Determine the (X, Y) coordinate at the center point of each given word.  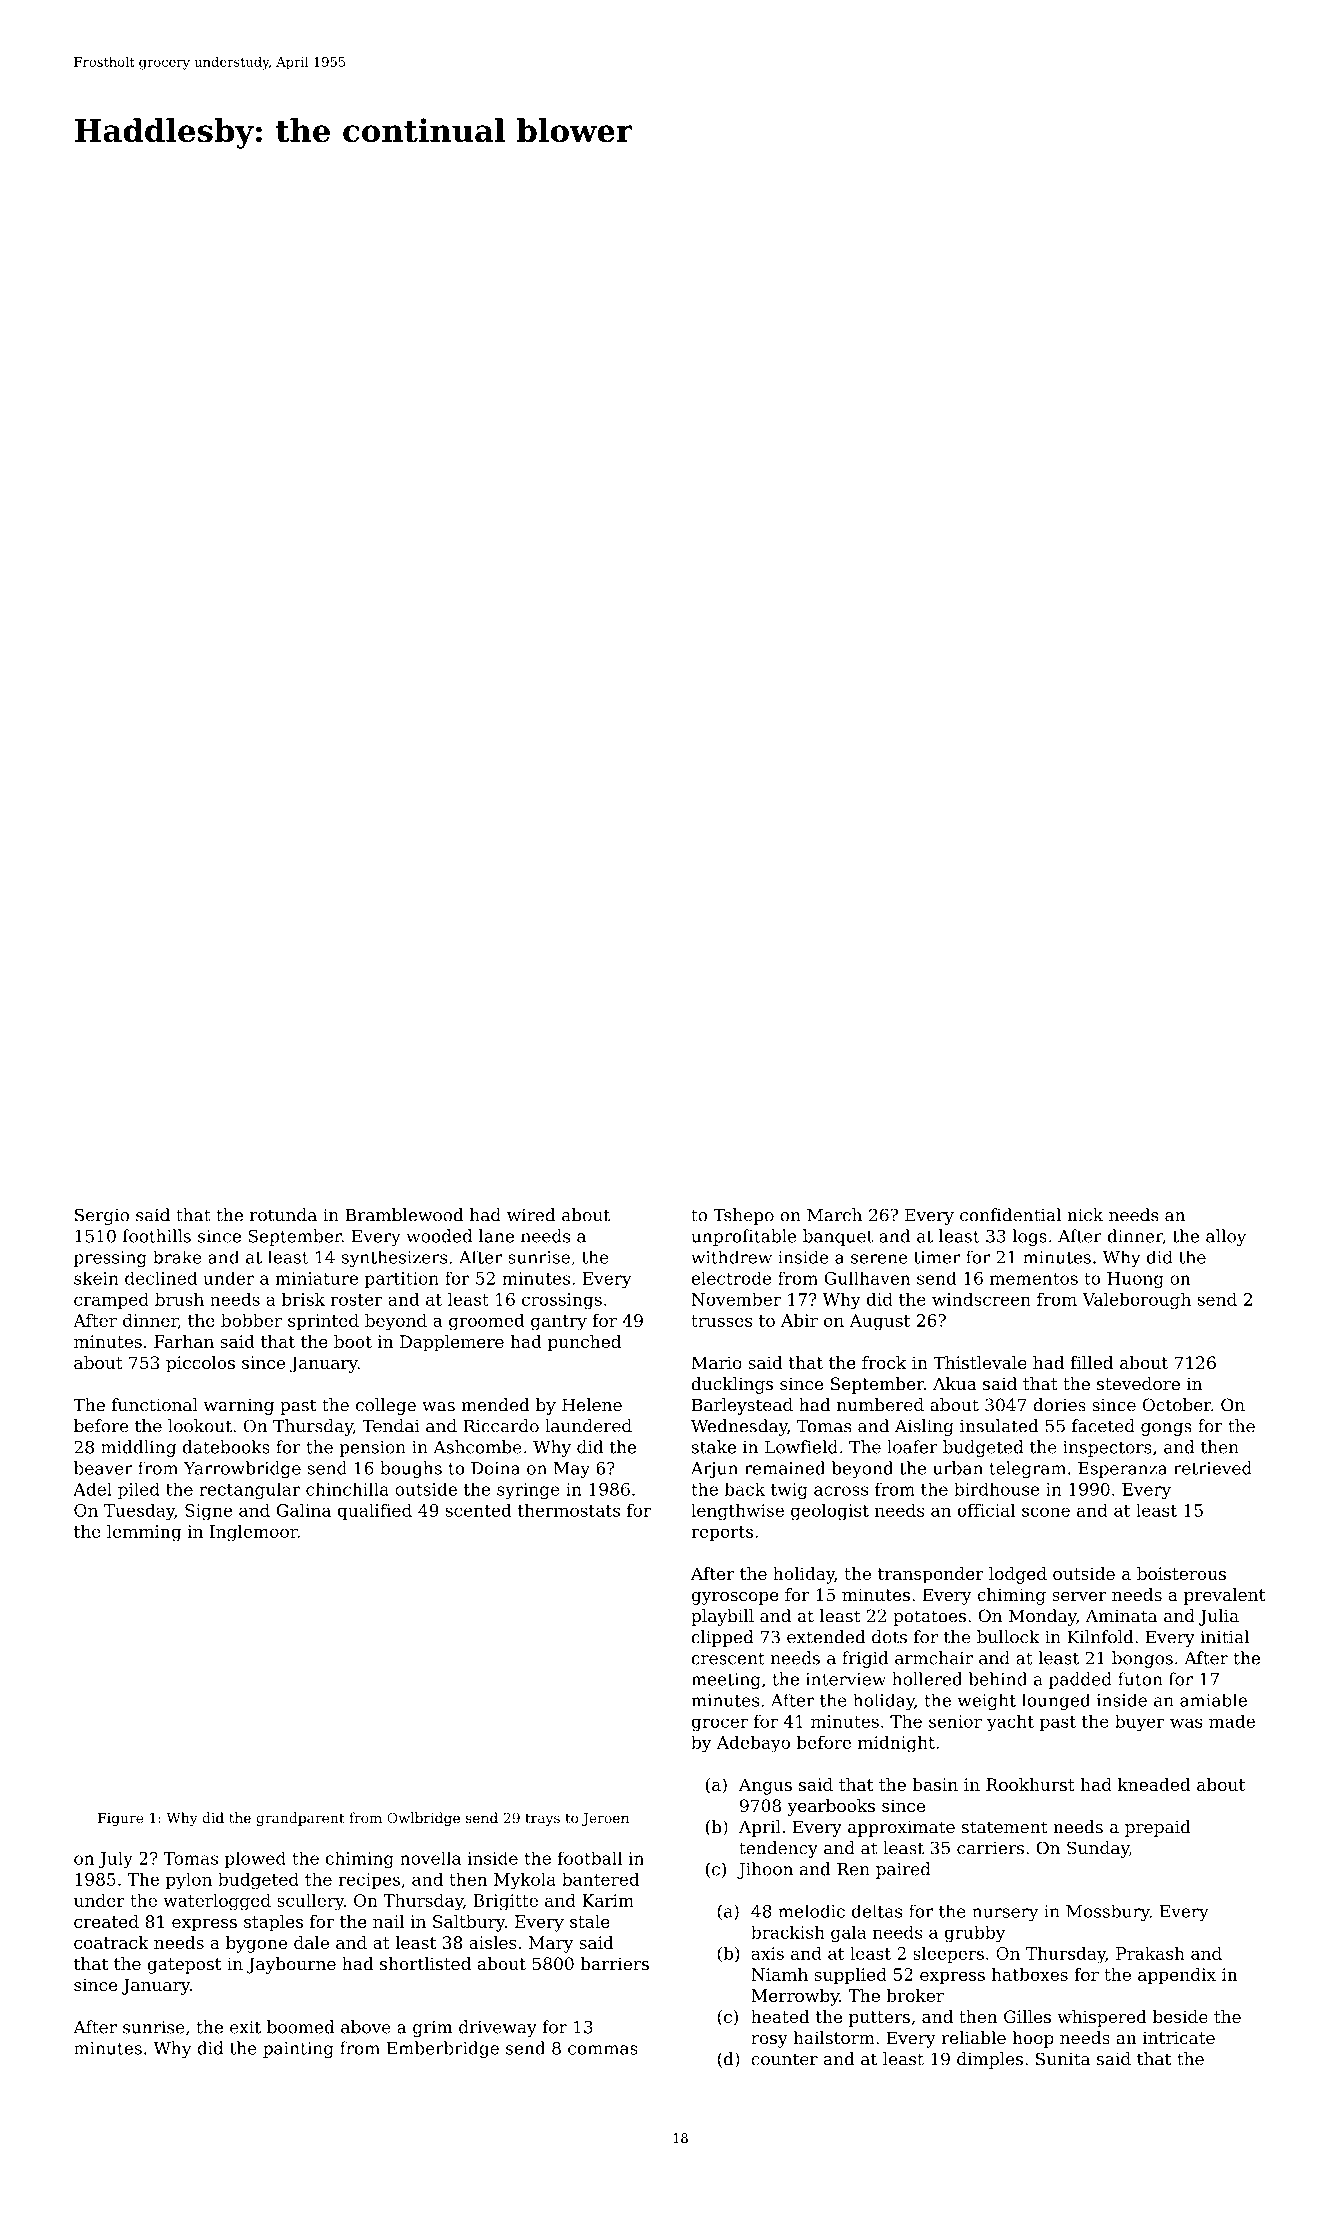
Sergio (102, 1216)
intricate (1179, 2038)
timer (937, 1257)
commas (603, 2050)
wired (531, 1215)
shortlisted (425, 1963)
